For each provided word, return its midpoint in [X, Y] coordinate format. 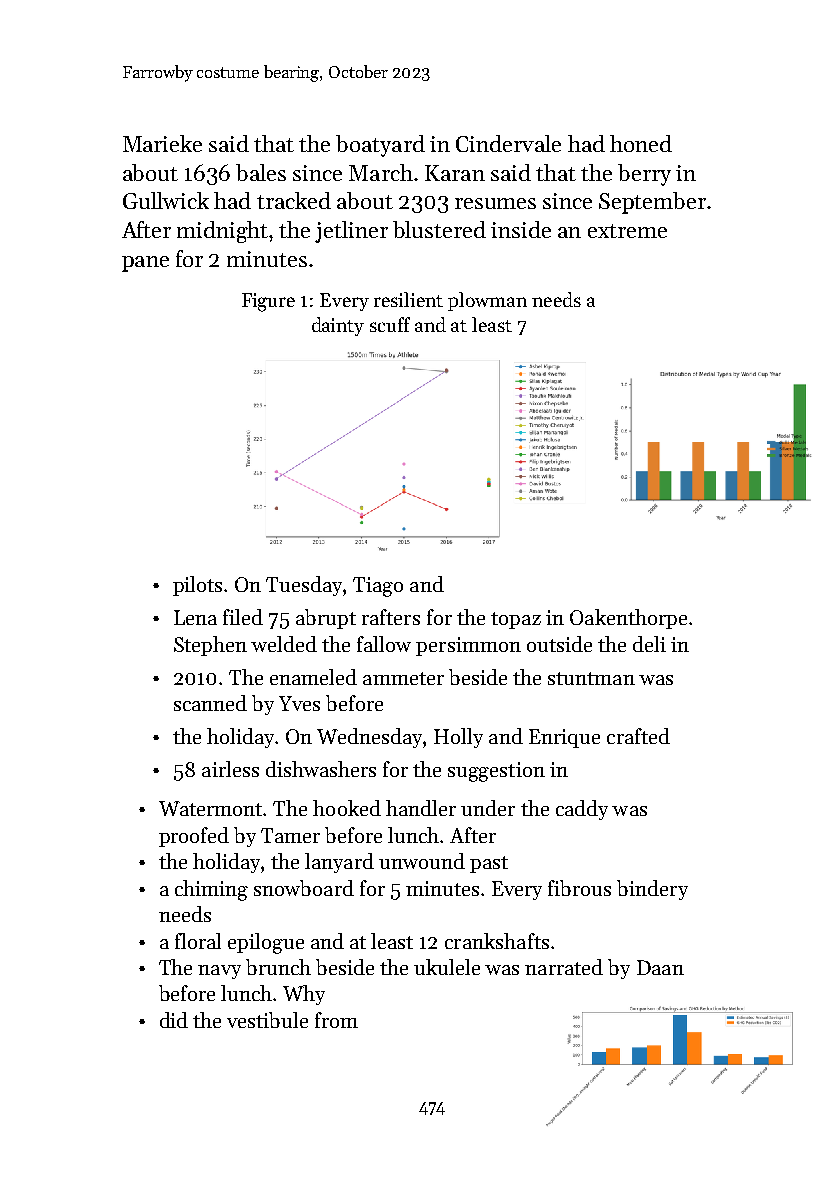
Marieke [162, 143]
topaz [516, 620]
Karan [455, 173]
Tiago [378, 587]
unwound [422, 861]
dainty [338, 326]
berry [644, 175]
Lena [195, 617]
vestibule [267, 1020]
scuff [390, 324]
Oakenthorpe [628, 619]
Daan [660, 967]
